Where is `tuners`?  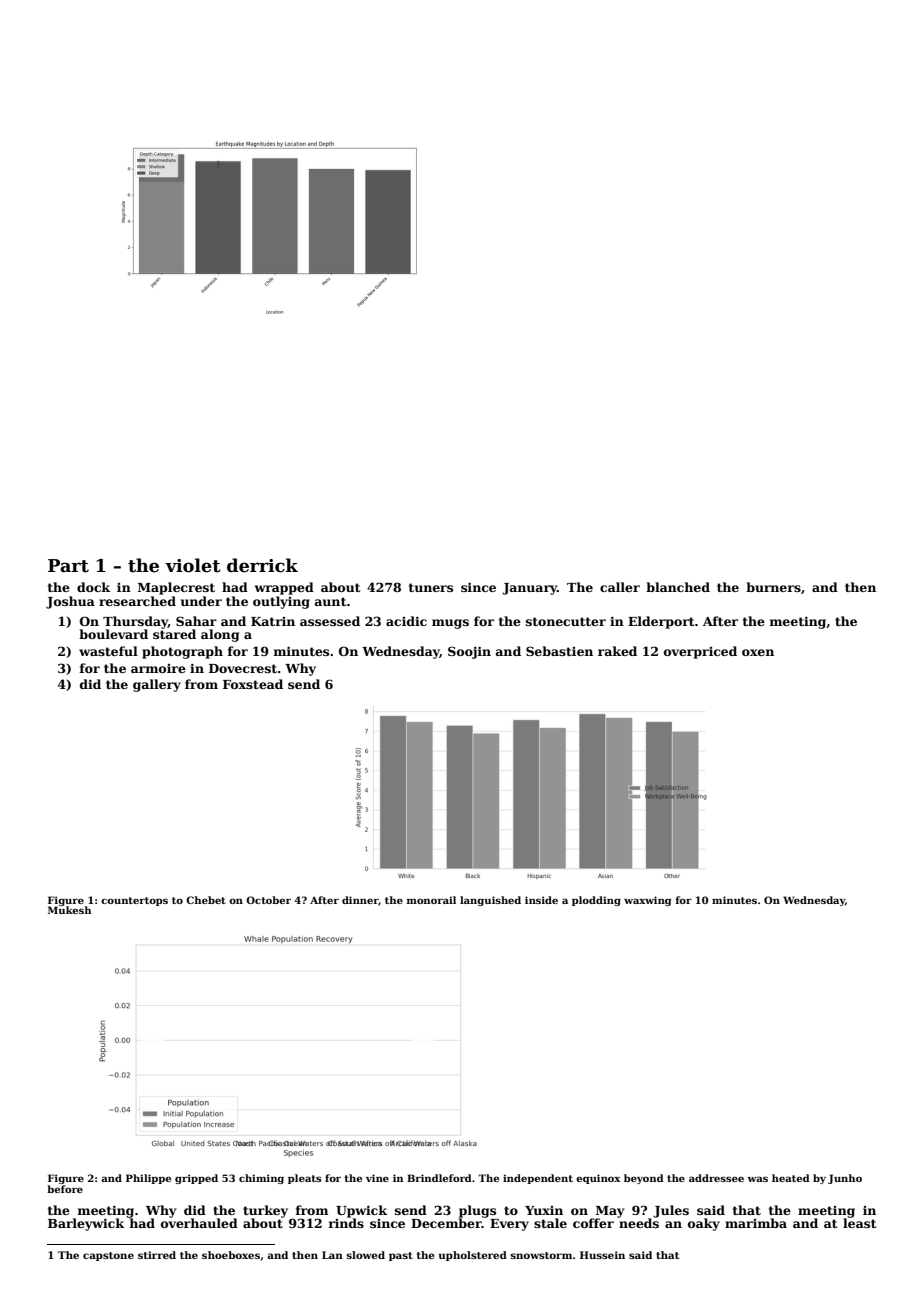
tuners is located at coordinates (431, 587).
